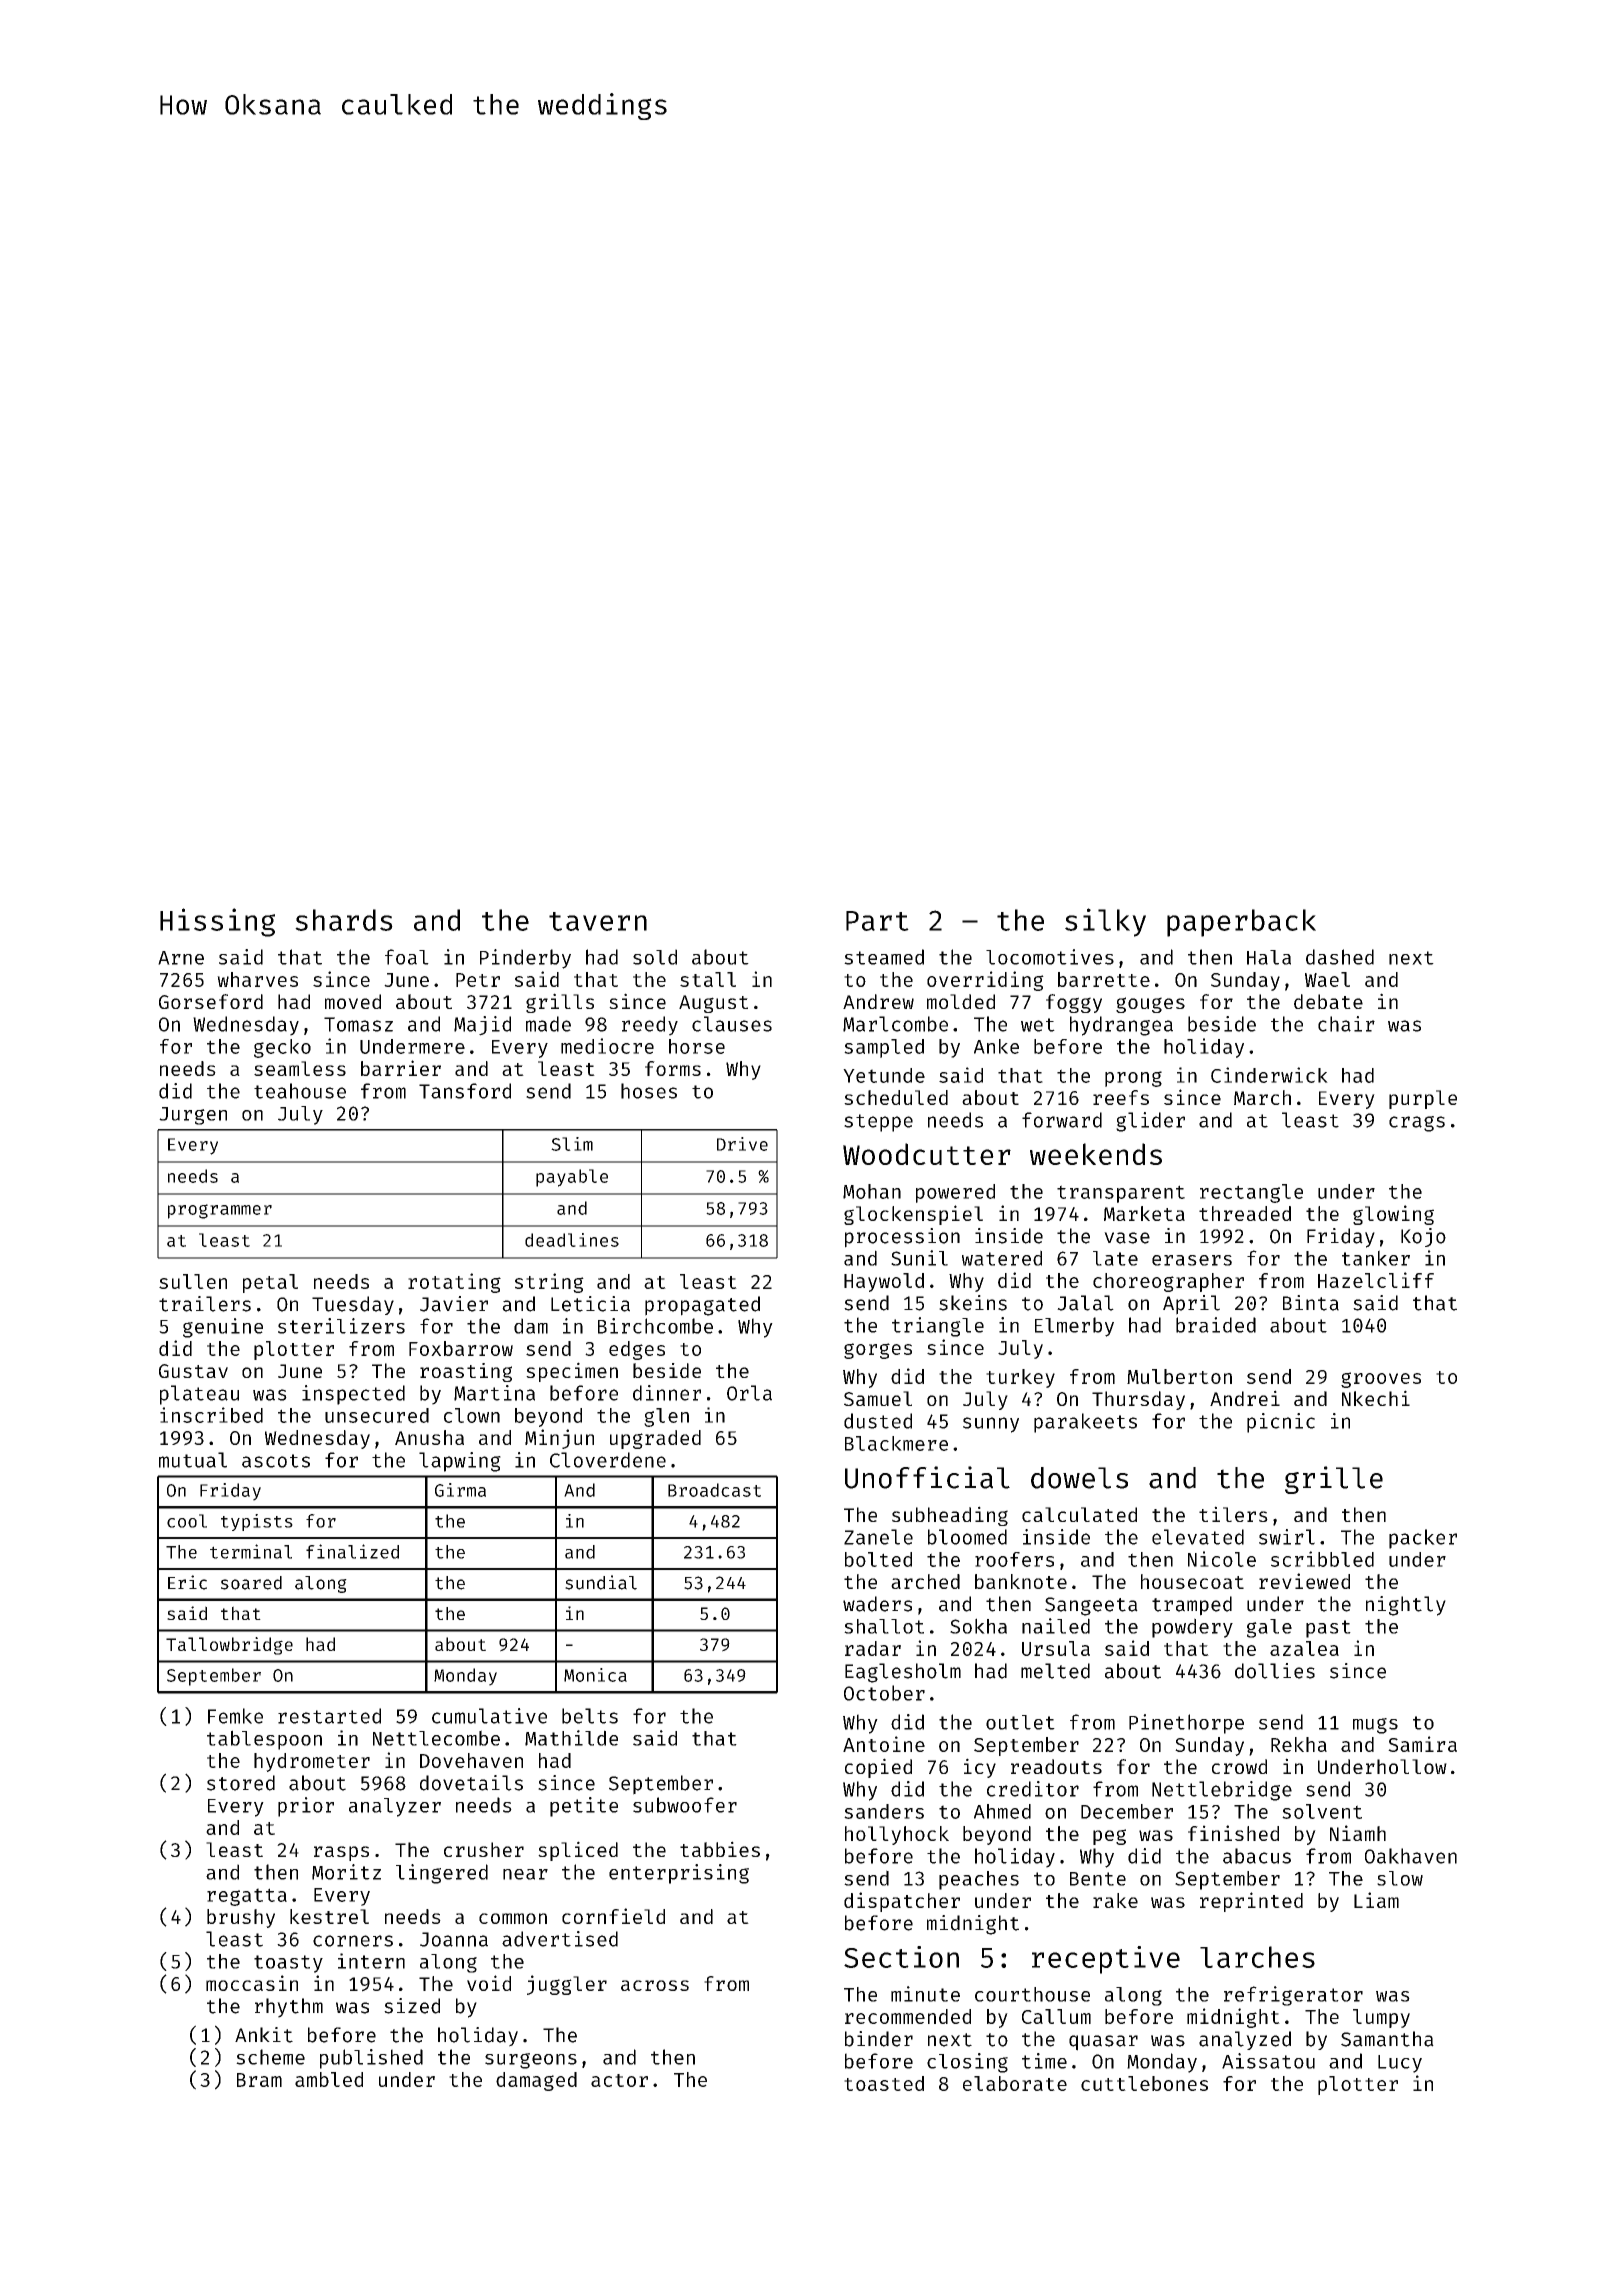  I want to click on Tuesday, so click(353, 1305).
